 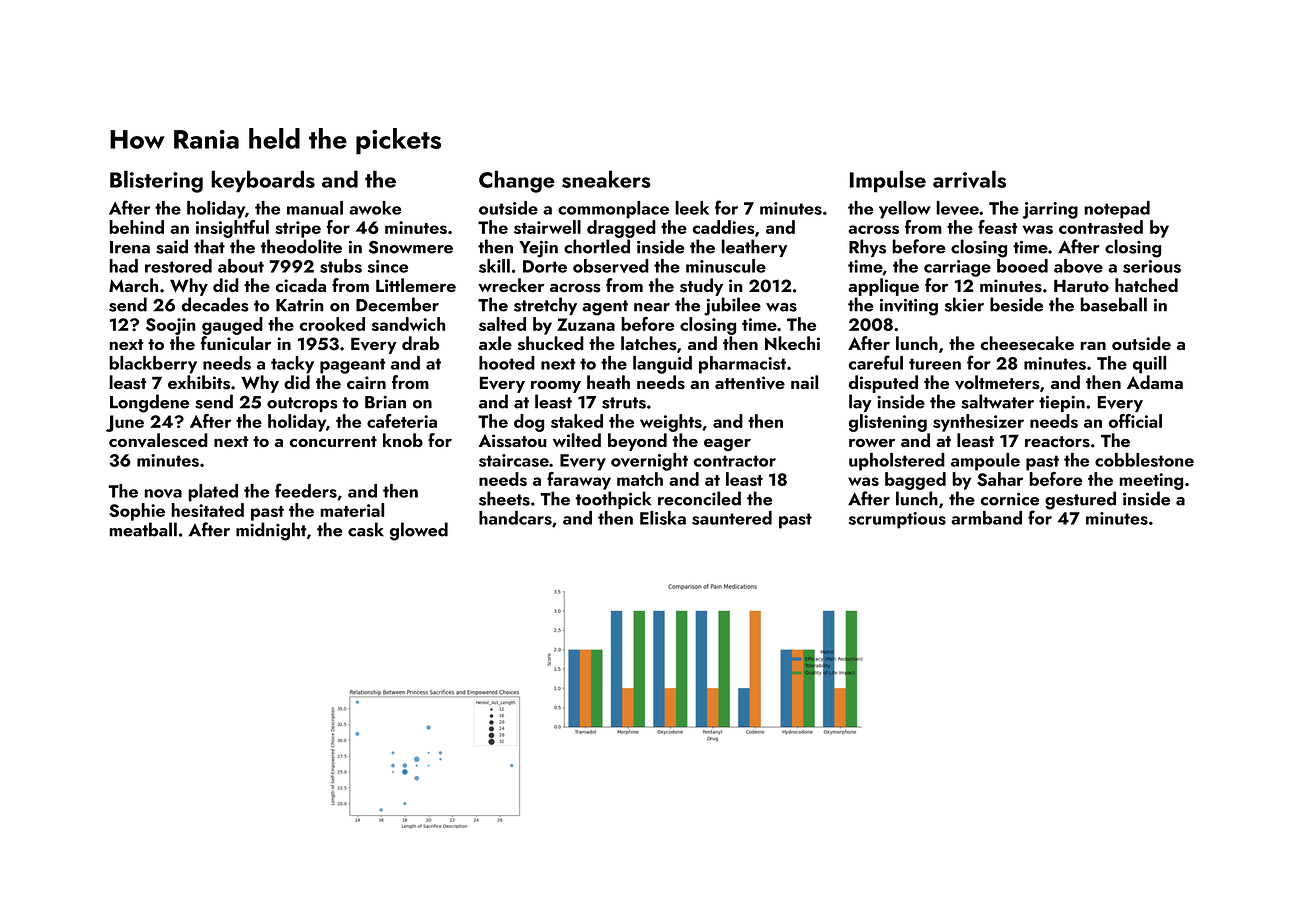 I want to click on reactors, so click(x=1057, y=442).
